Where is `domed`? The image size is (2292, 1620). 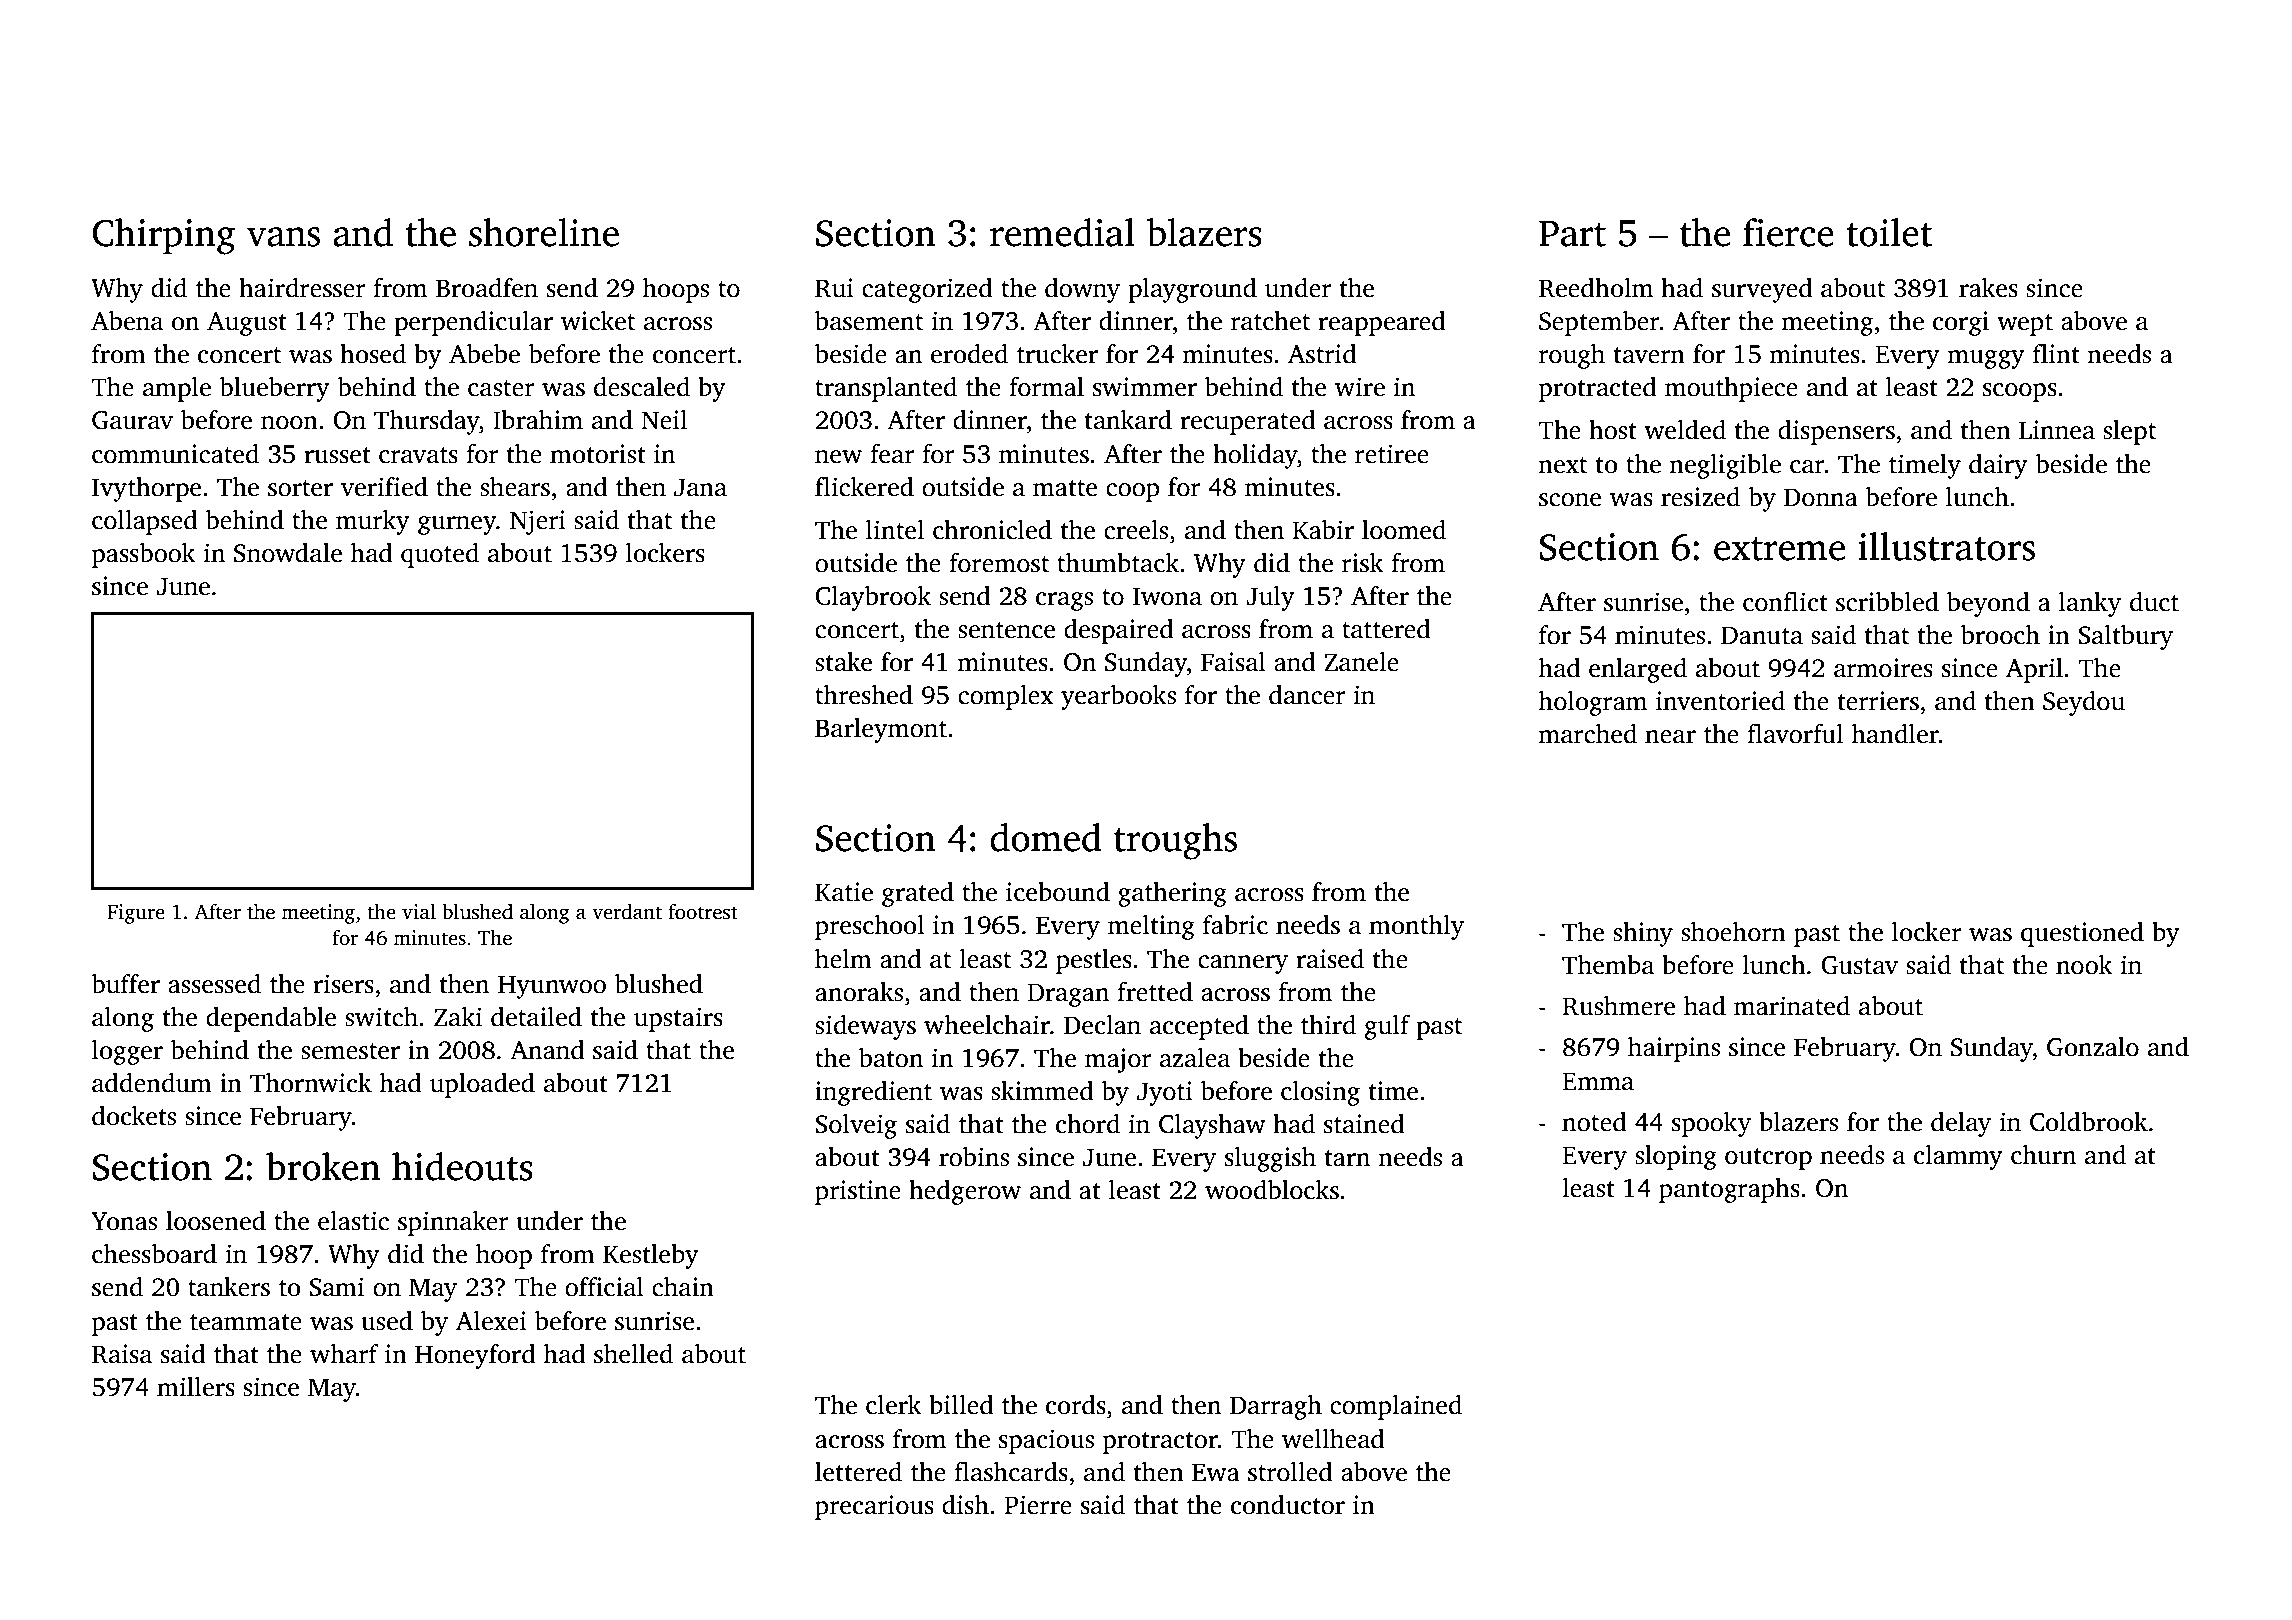 domed is located at coordinates (1046, 837).
